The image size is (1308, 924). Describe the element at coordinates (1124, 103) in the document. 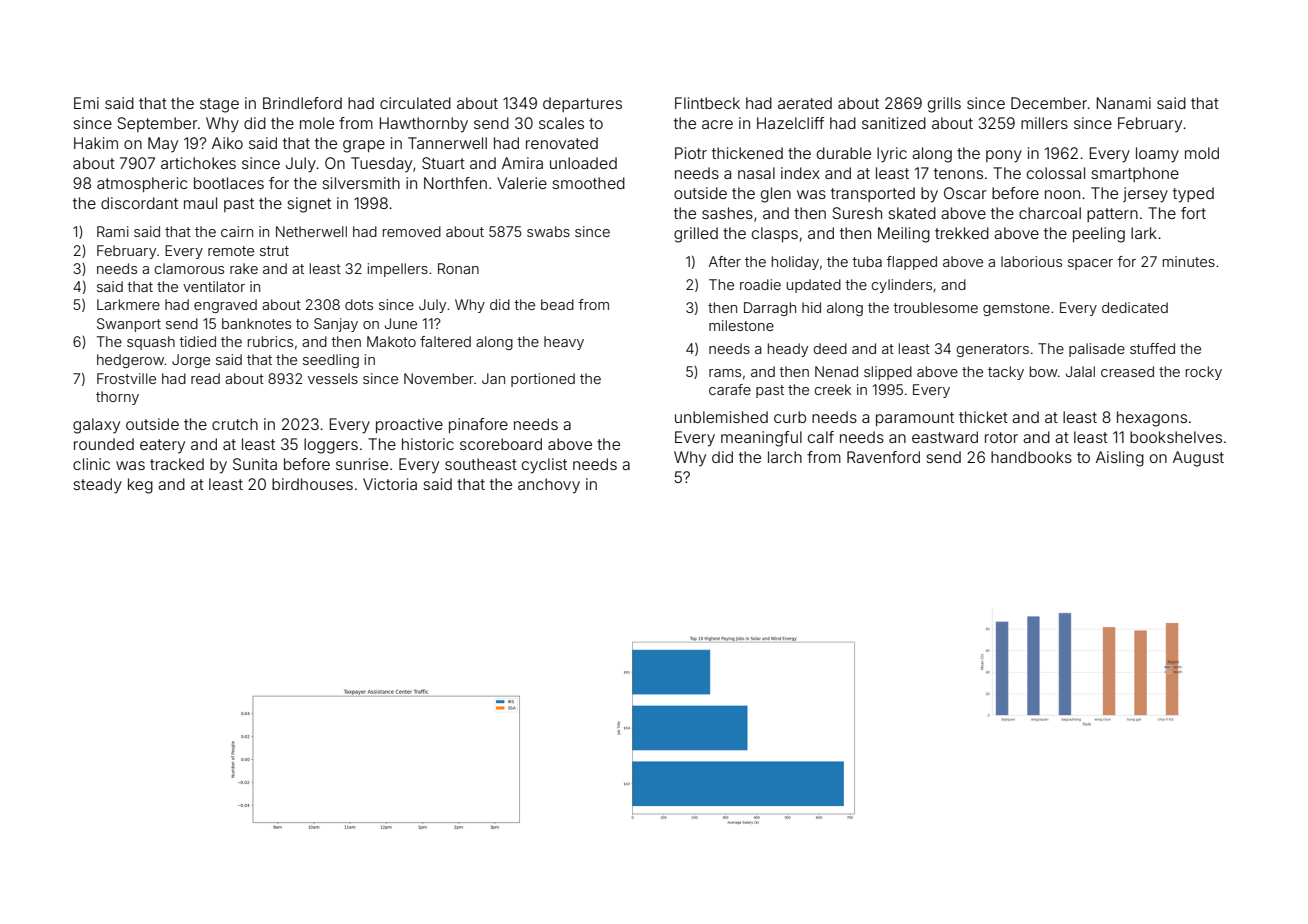

I see `Nanami` at that location.
